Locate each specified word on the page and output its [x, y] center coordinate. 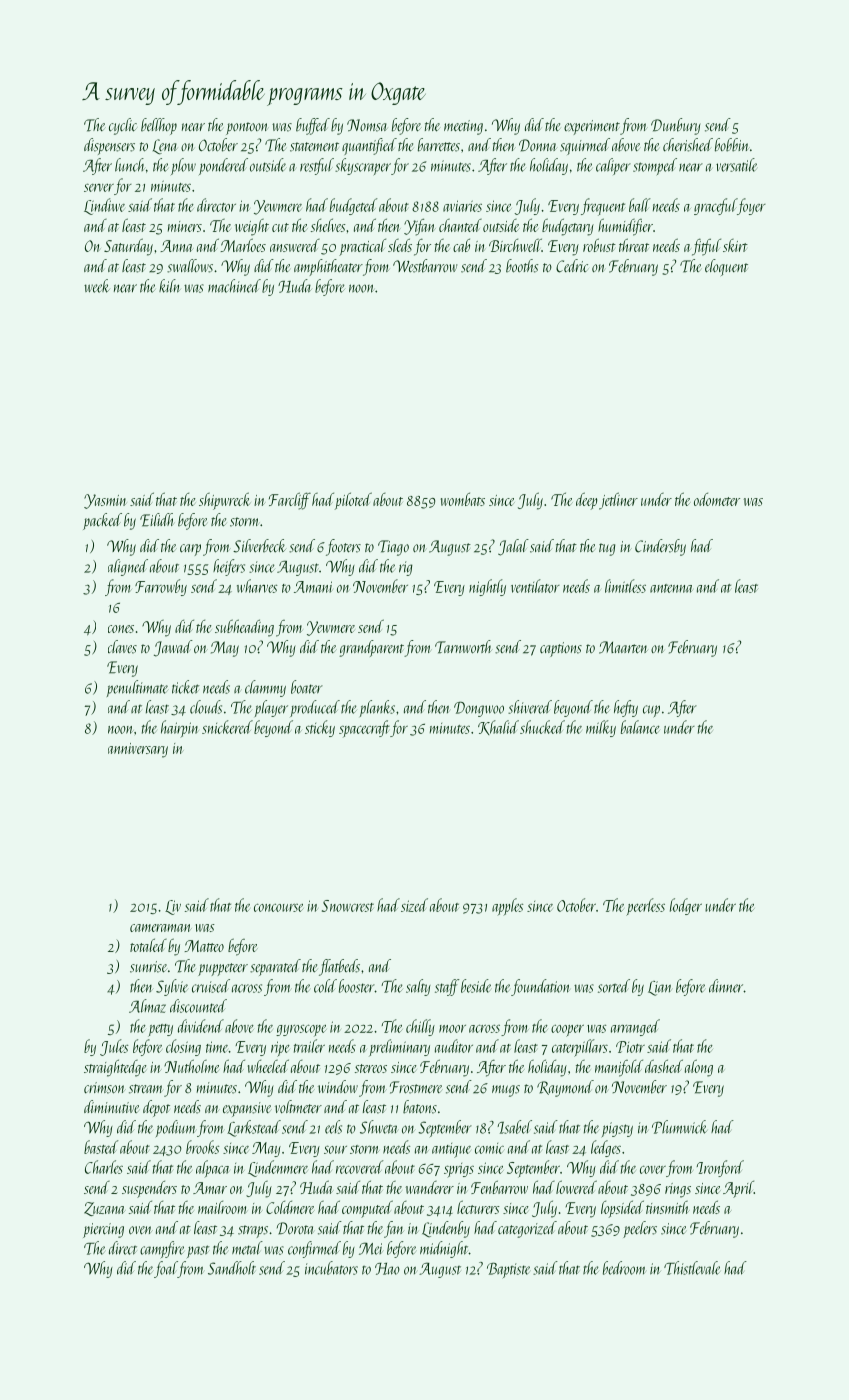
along [699, 1068]
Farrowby [161, 587]
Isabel [514, 1127]
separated [275, 967]
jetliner [618, 501]
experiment [592, 127]
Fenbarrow [499, 1187]
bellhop [159, 126]
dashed [664, 1066]
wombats [463, 499]
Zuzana [104, 1209]
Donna [538, 145]
